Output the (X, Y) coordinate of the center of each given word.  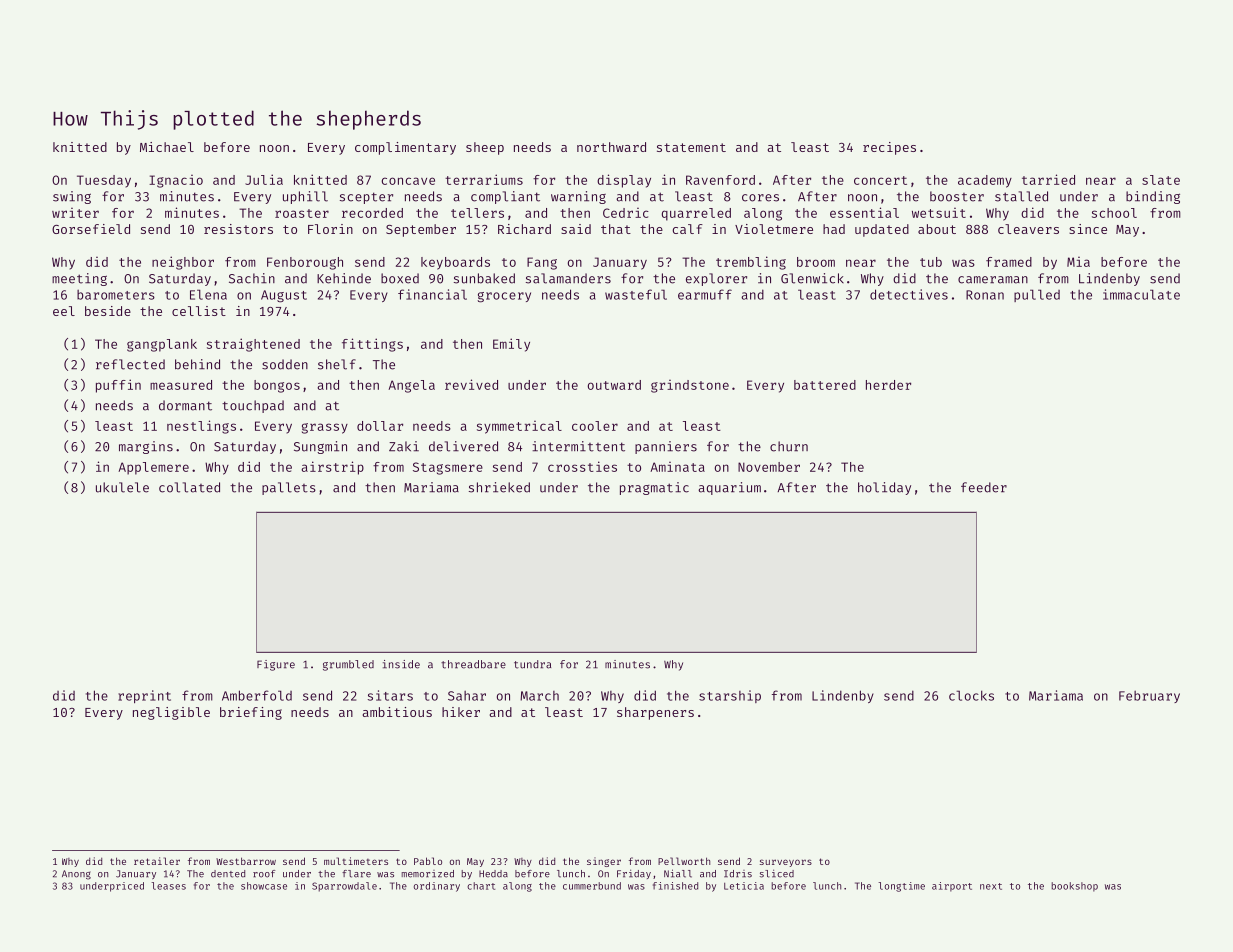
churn (789, 446)
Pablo (428, 861)
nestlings (201, 427)
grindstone (690, 386)
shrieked (499, 487)
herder (888, 385)
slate (1161, 180)
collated (189, 487)
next (991, 886)
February (1149, 697)
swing (72, 197)
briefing (251, 713)
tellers (477, 213)
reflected (130, 364)
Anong (76, 875)
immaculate (1141, 294)
